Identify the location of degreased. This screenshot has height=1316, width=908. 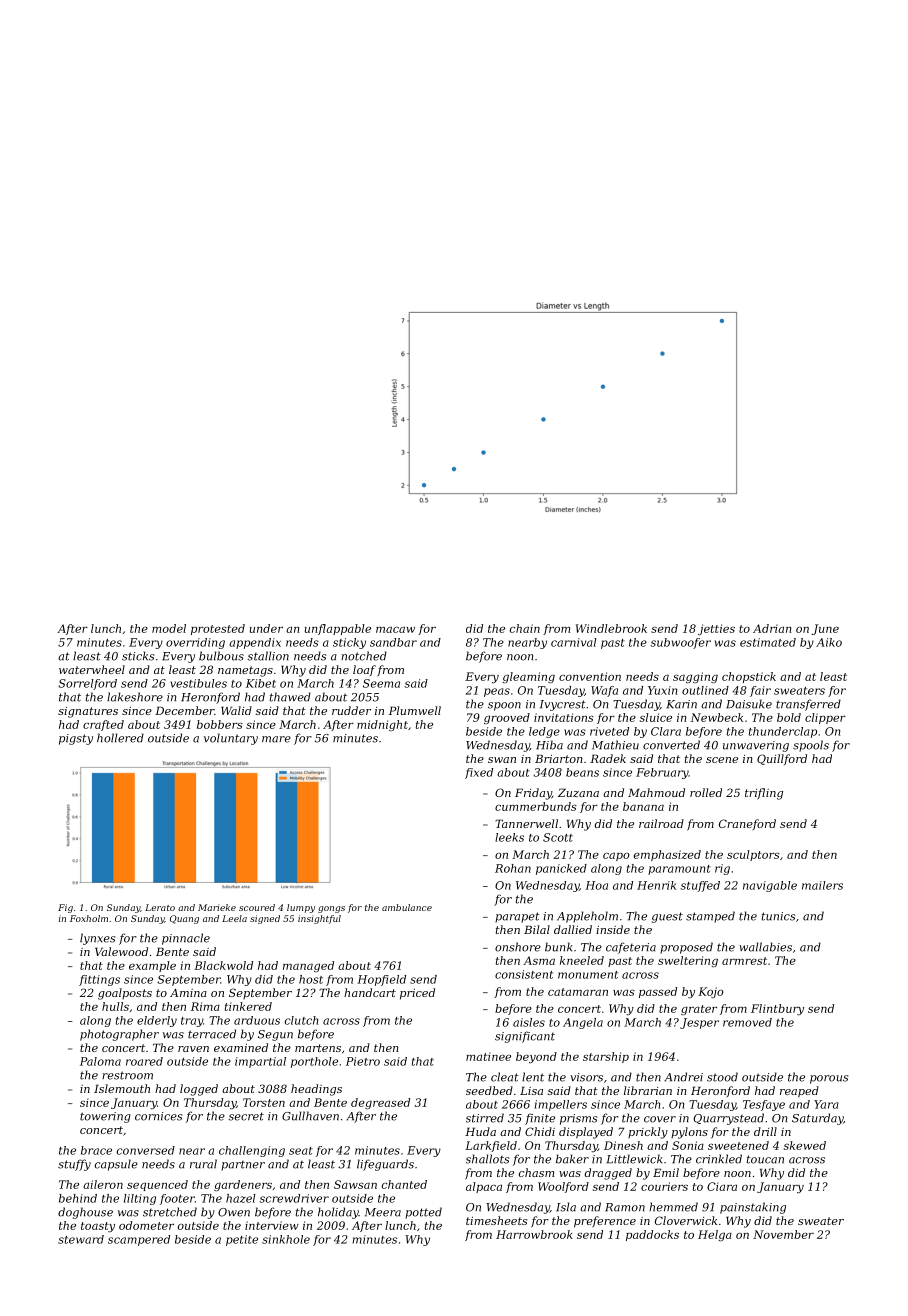
(380, 1103).
